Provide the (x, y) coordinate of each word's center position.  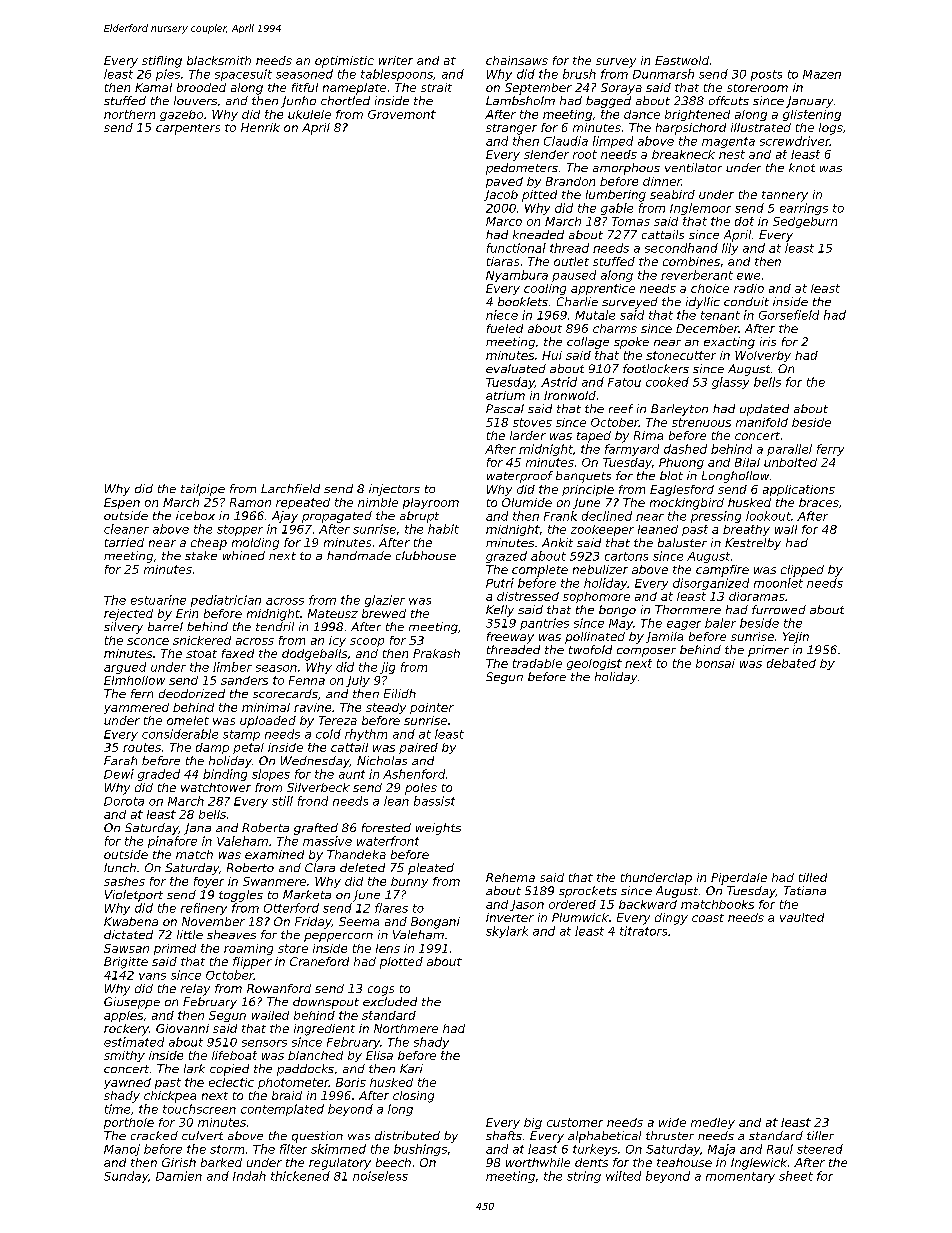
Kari (411, 1068)
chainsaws (517, 60)
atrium (505, 395)
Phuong (681, 463)
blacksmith (219, 60)
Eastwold (682, 60)
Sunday (126, 1177)
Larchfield (290, 488)
